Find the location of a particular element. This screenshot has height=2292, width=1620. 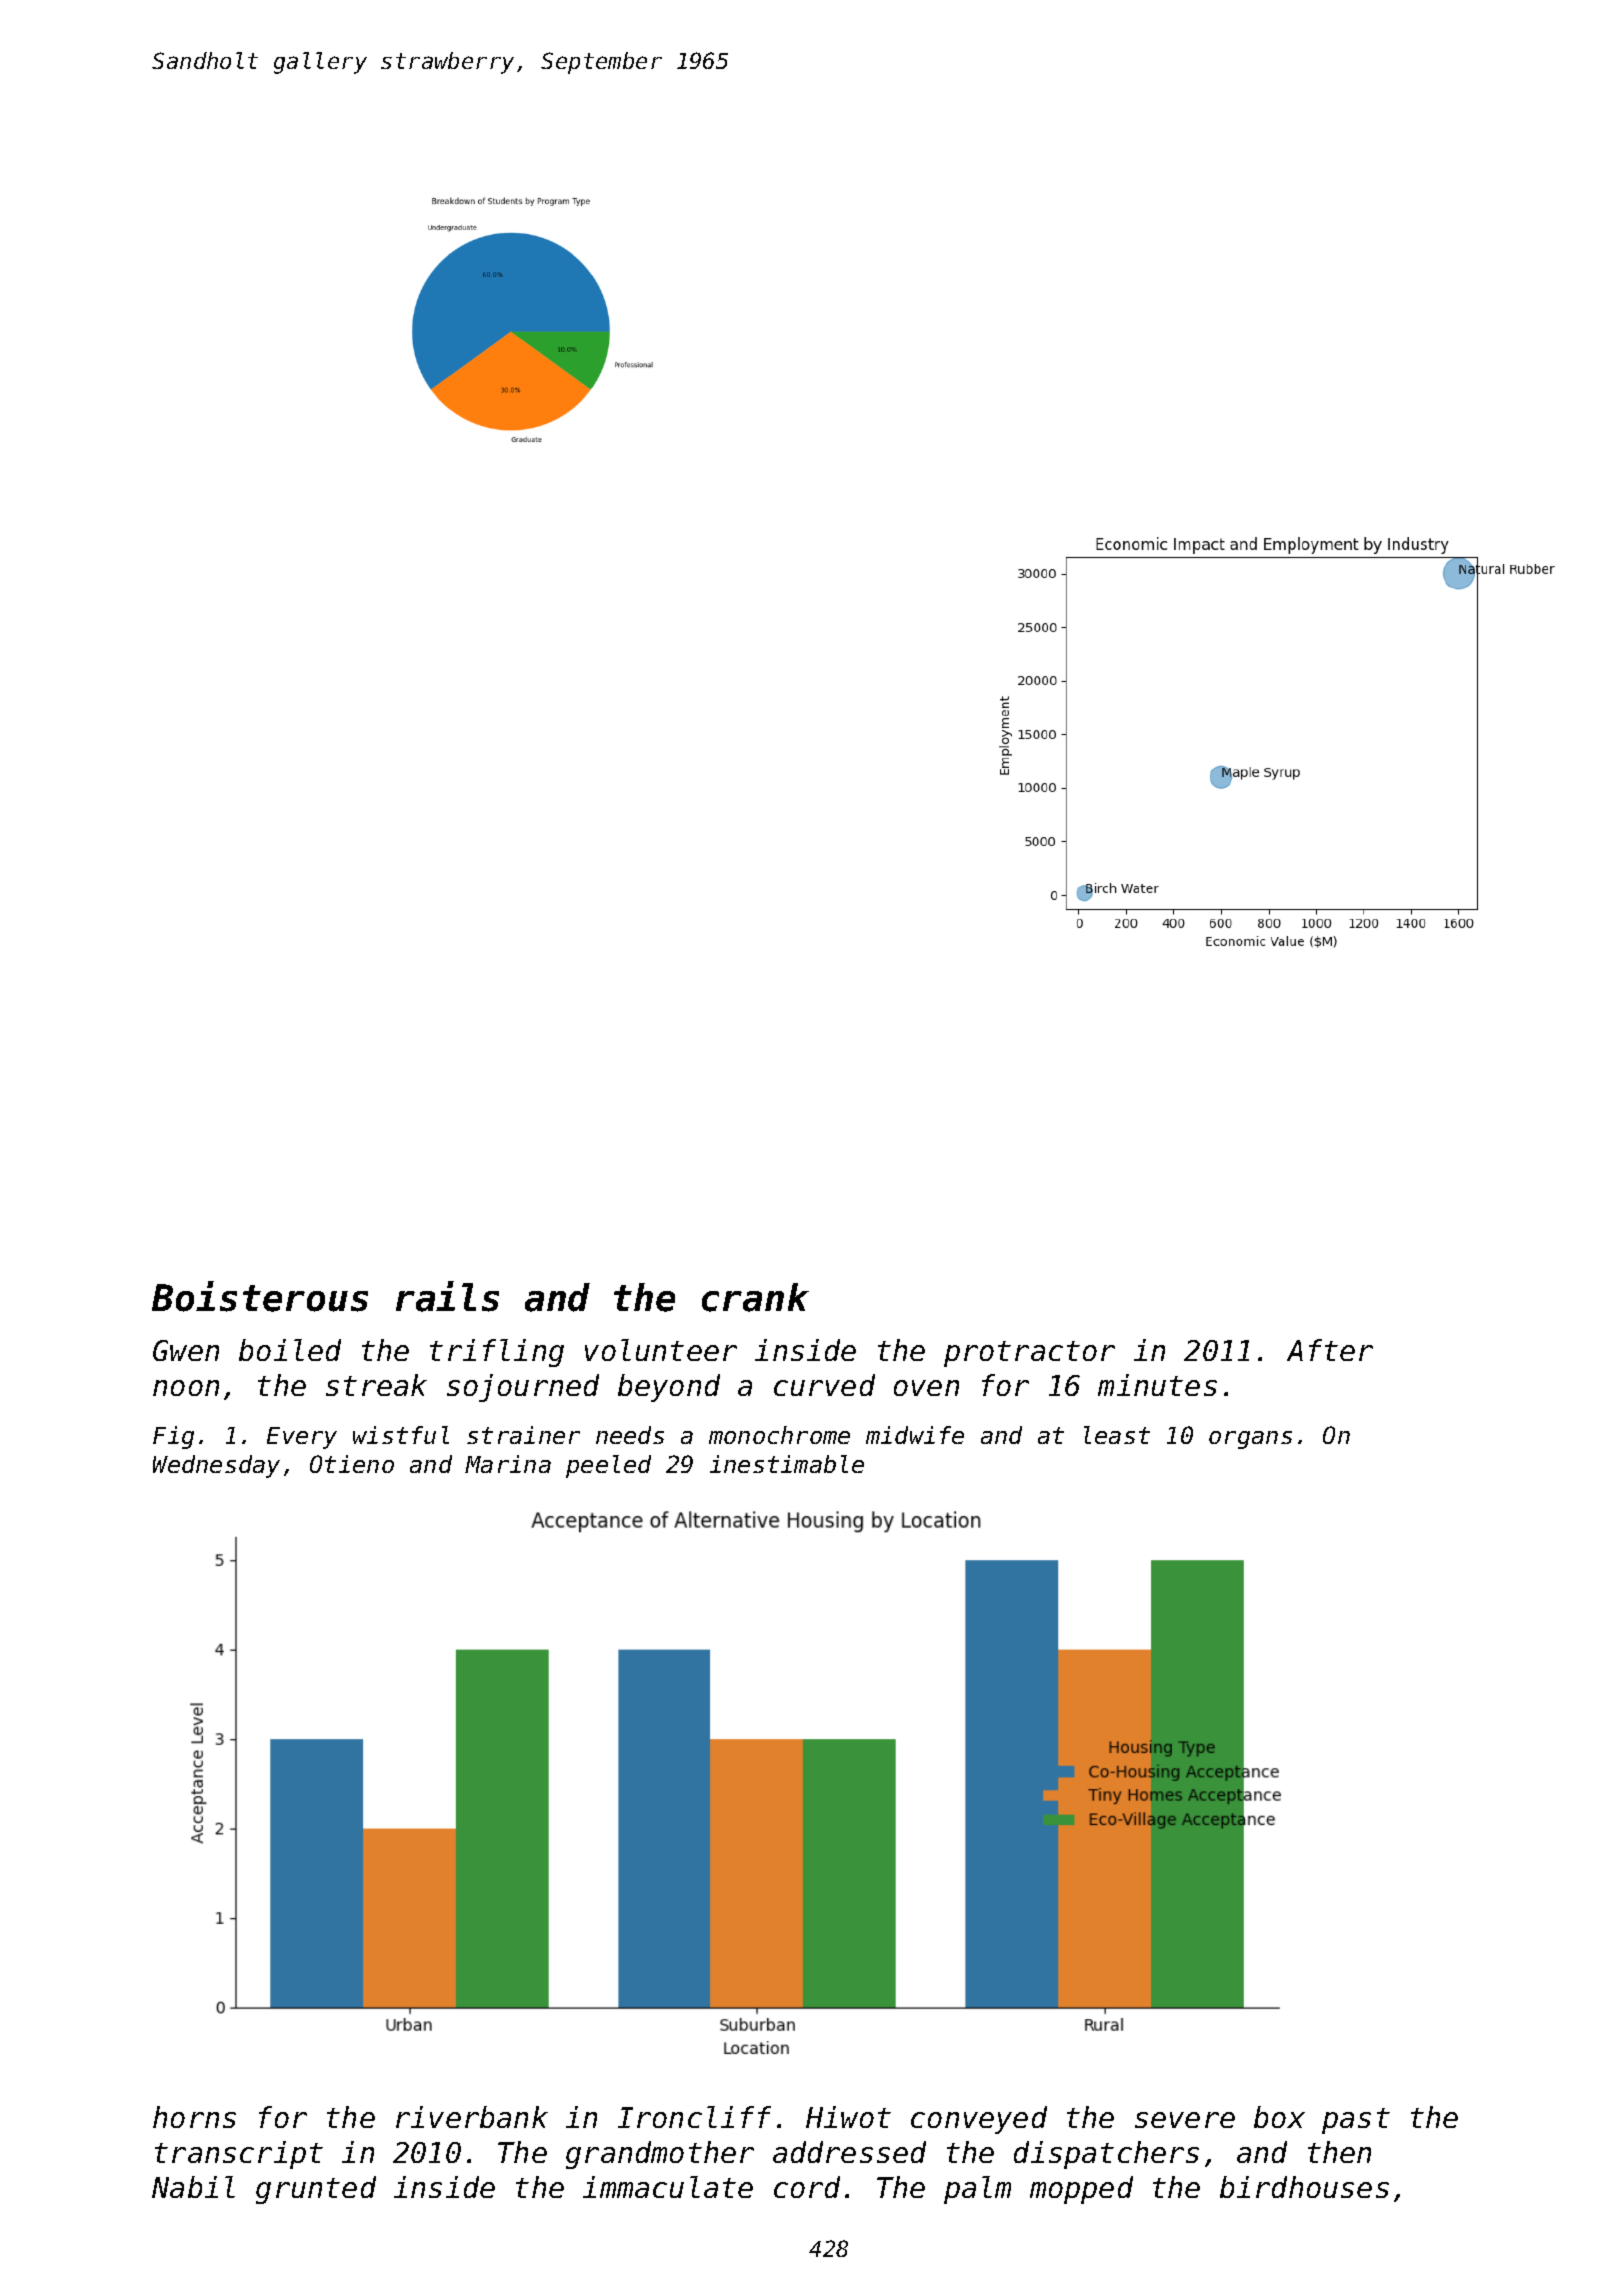

After is located at coordinates (1330, 1350).
